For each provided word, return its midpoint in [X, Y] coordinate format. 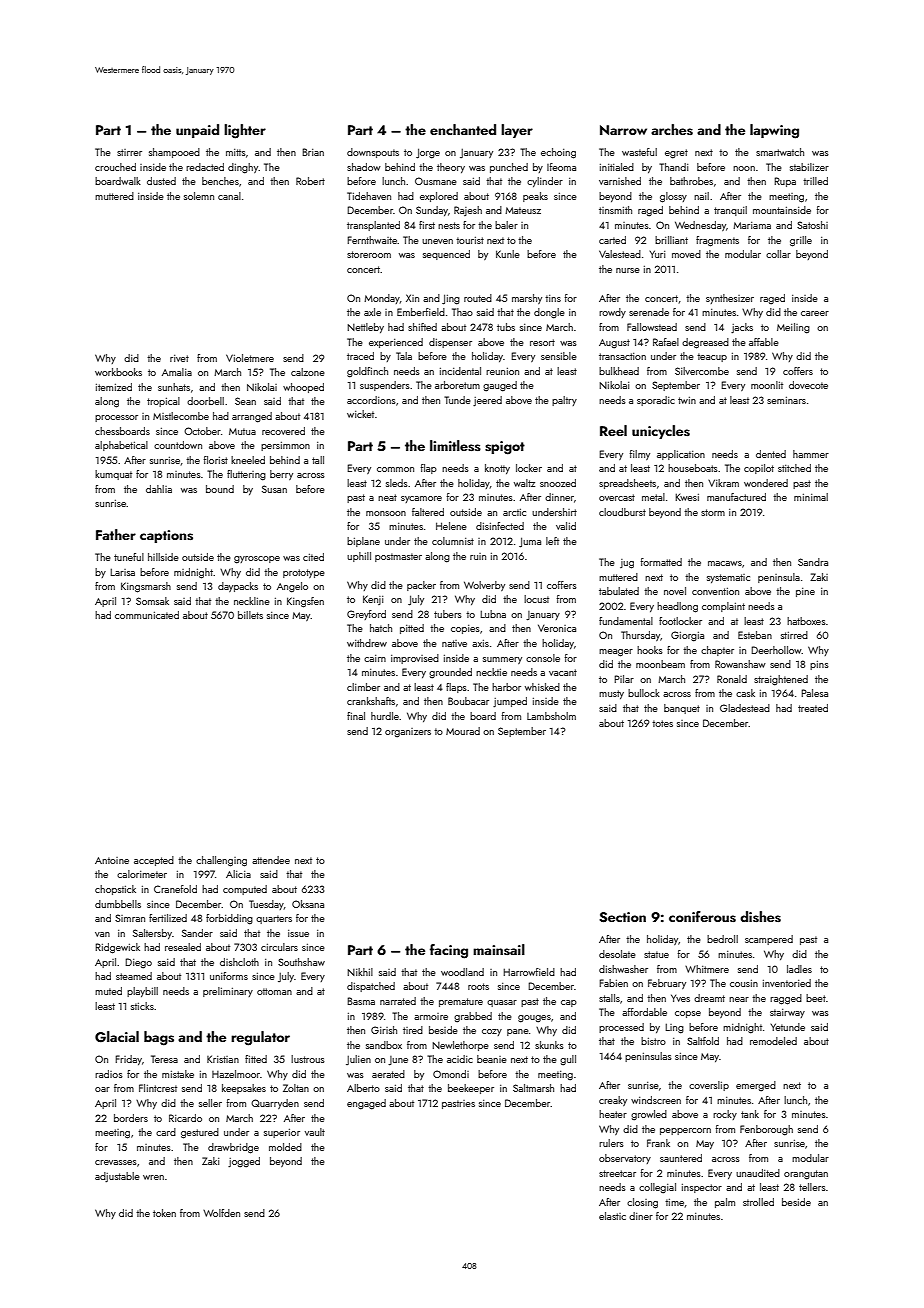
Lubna [493, 614]
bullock [644, 693]
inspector [702, 1188]
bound [220, 489]
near [739, 999]
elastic [612, 1216]
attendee [271, 860]
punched [509, 168]
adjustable [117, 1177]
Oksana [308, 904]
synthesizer [730, 299]
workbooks [118, 372]
